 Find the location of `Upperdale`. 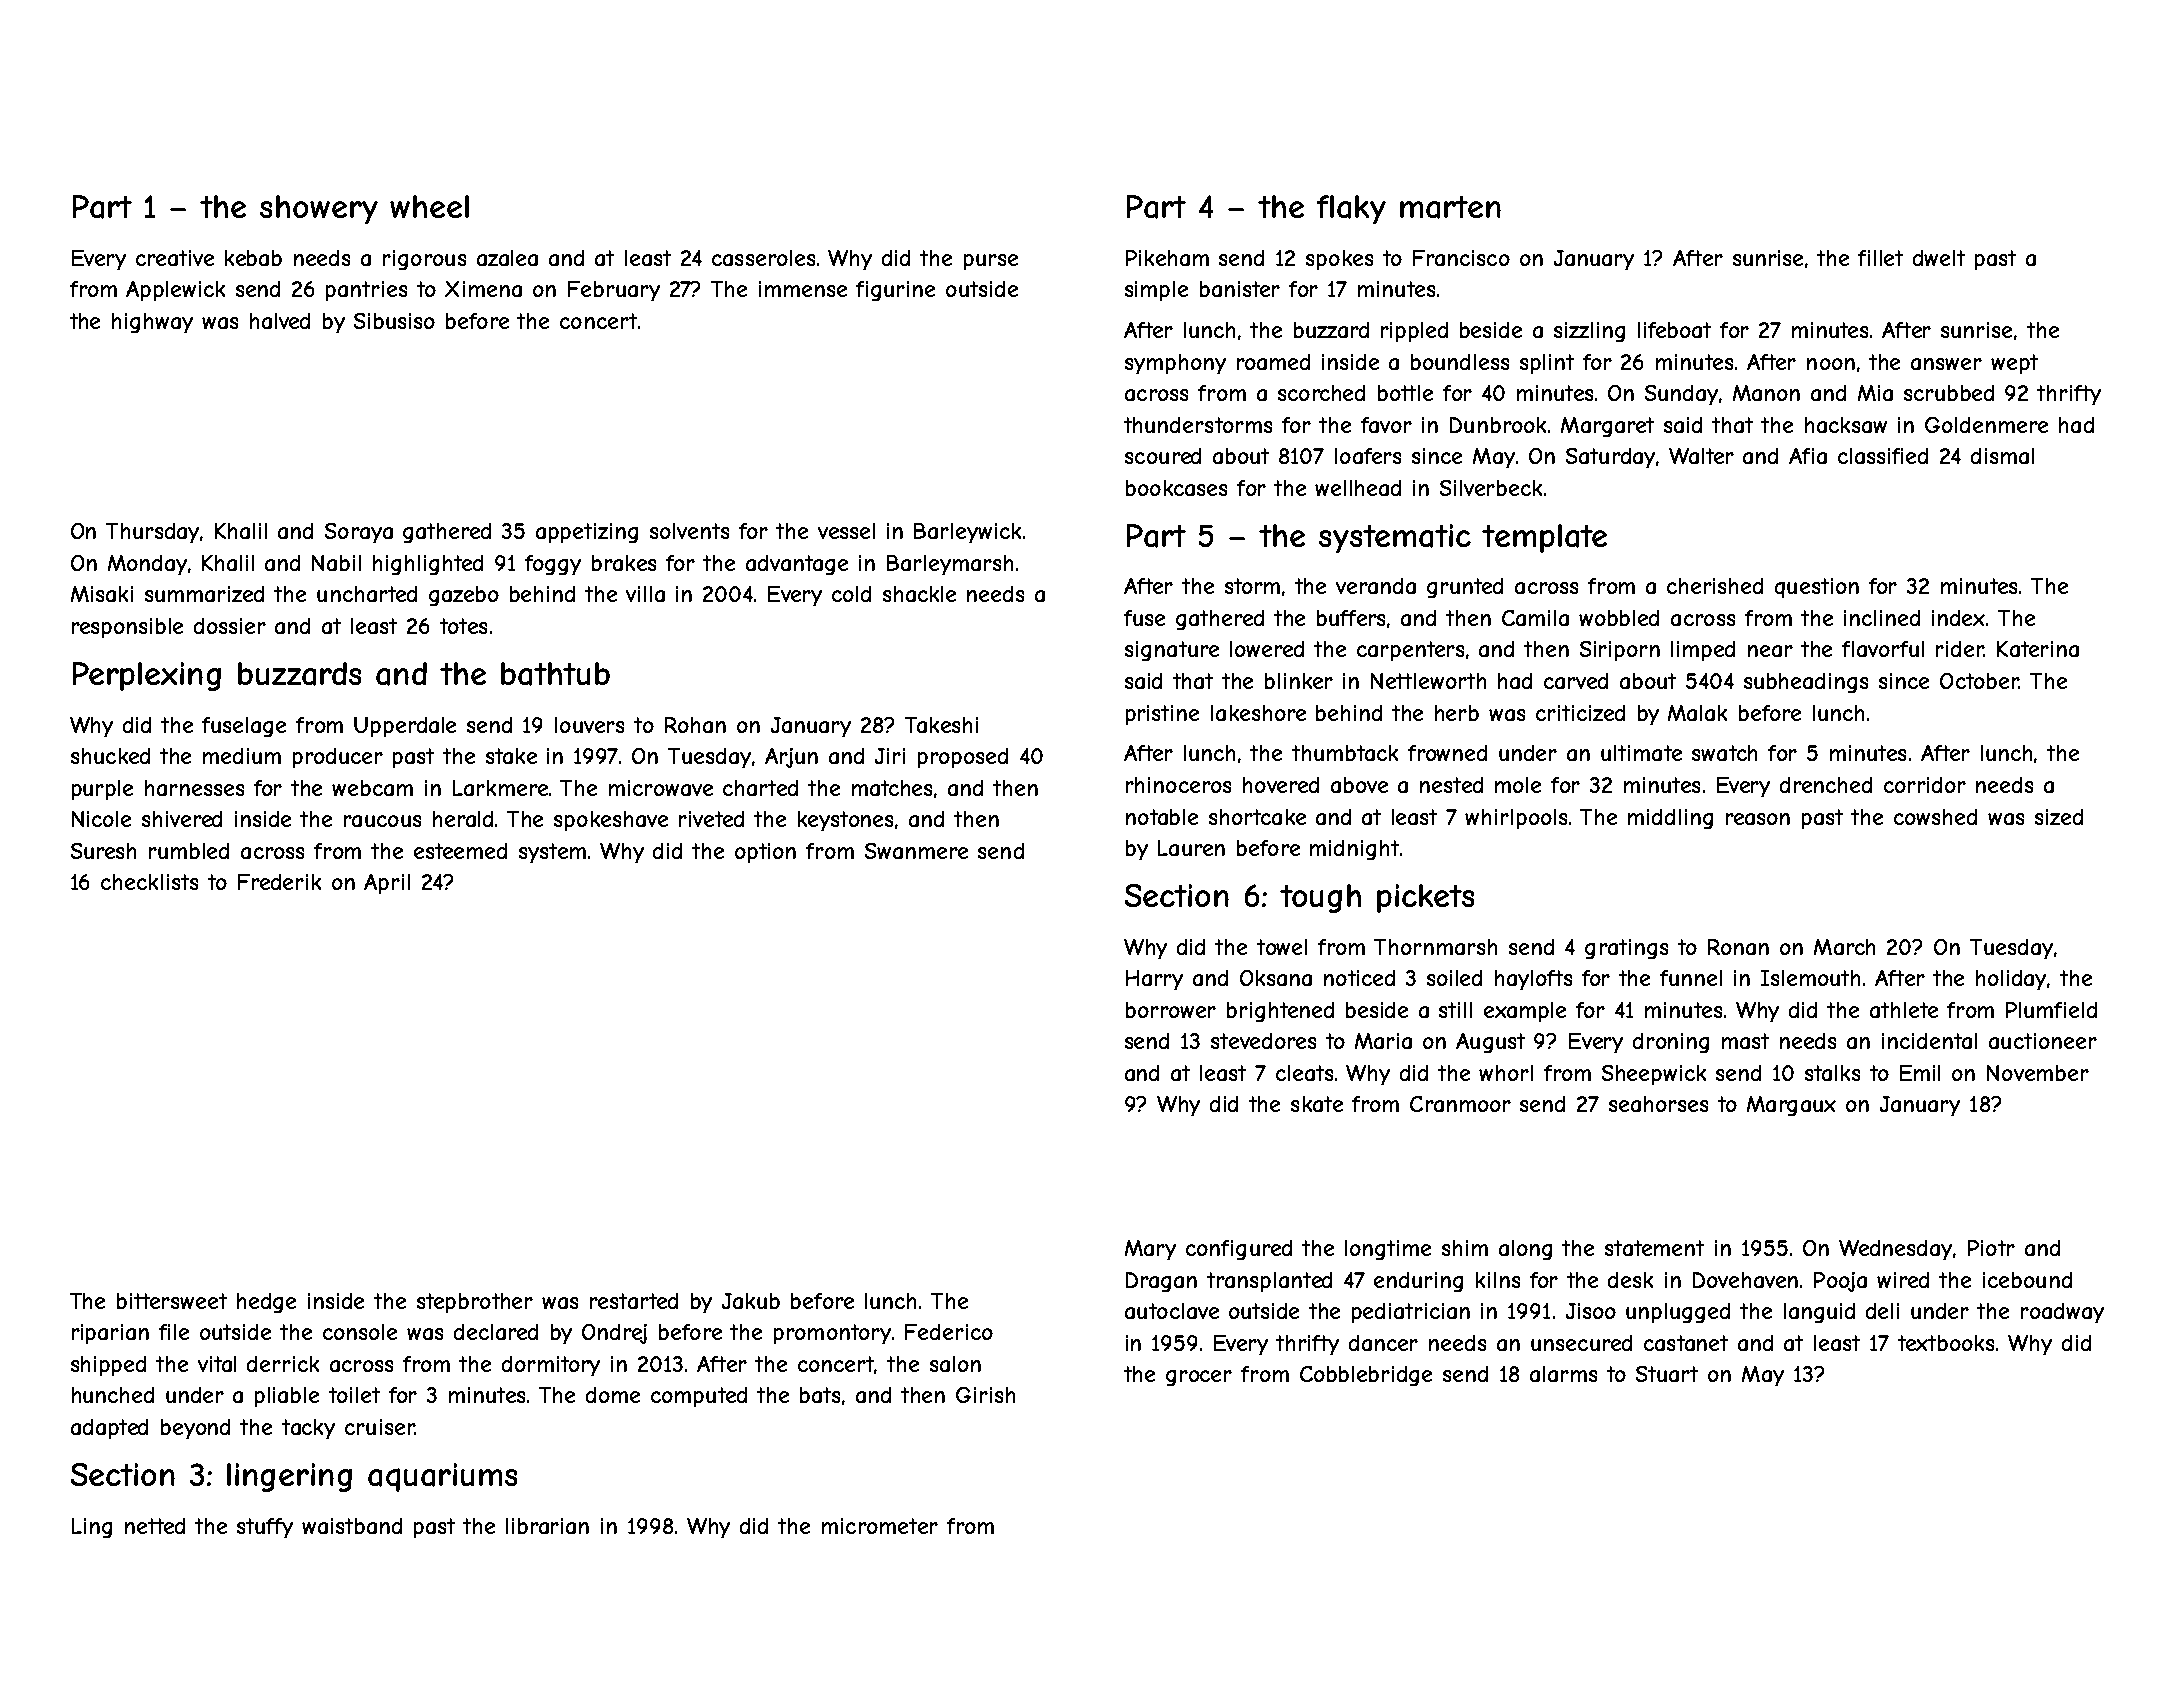

Upperdale is located at coordinates (405, 727).
